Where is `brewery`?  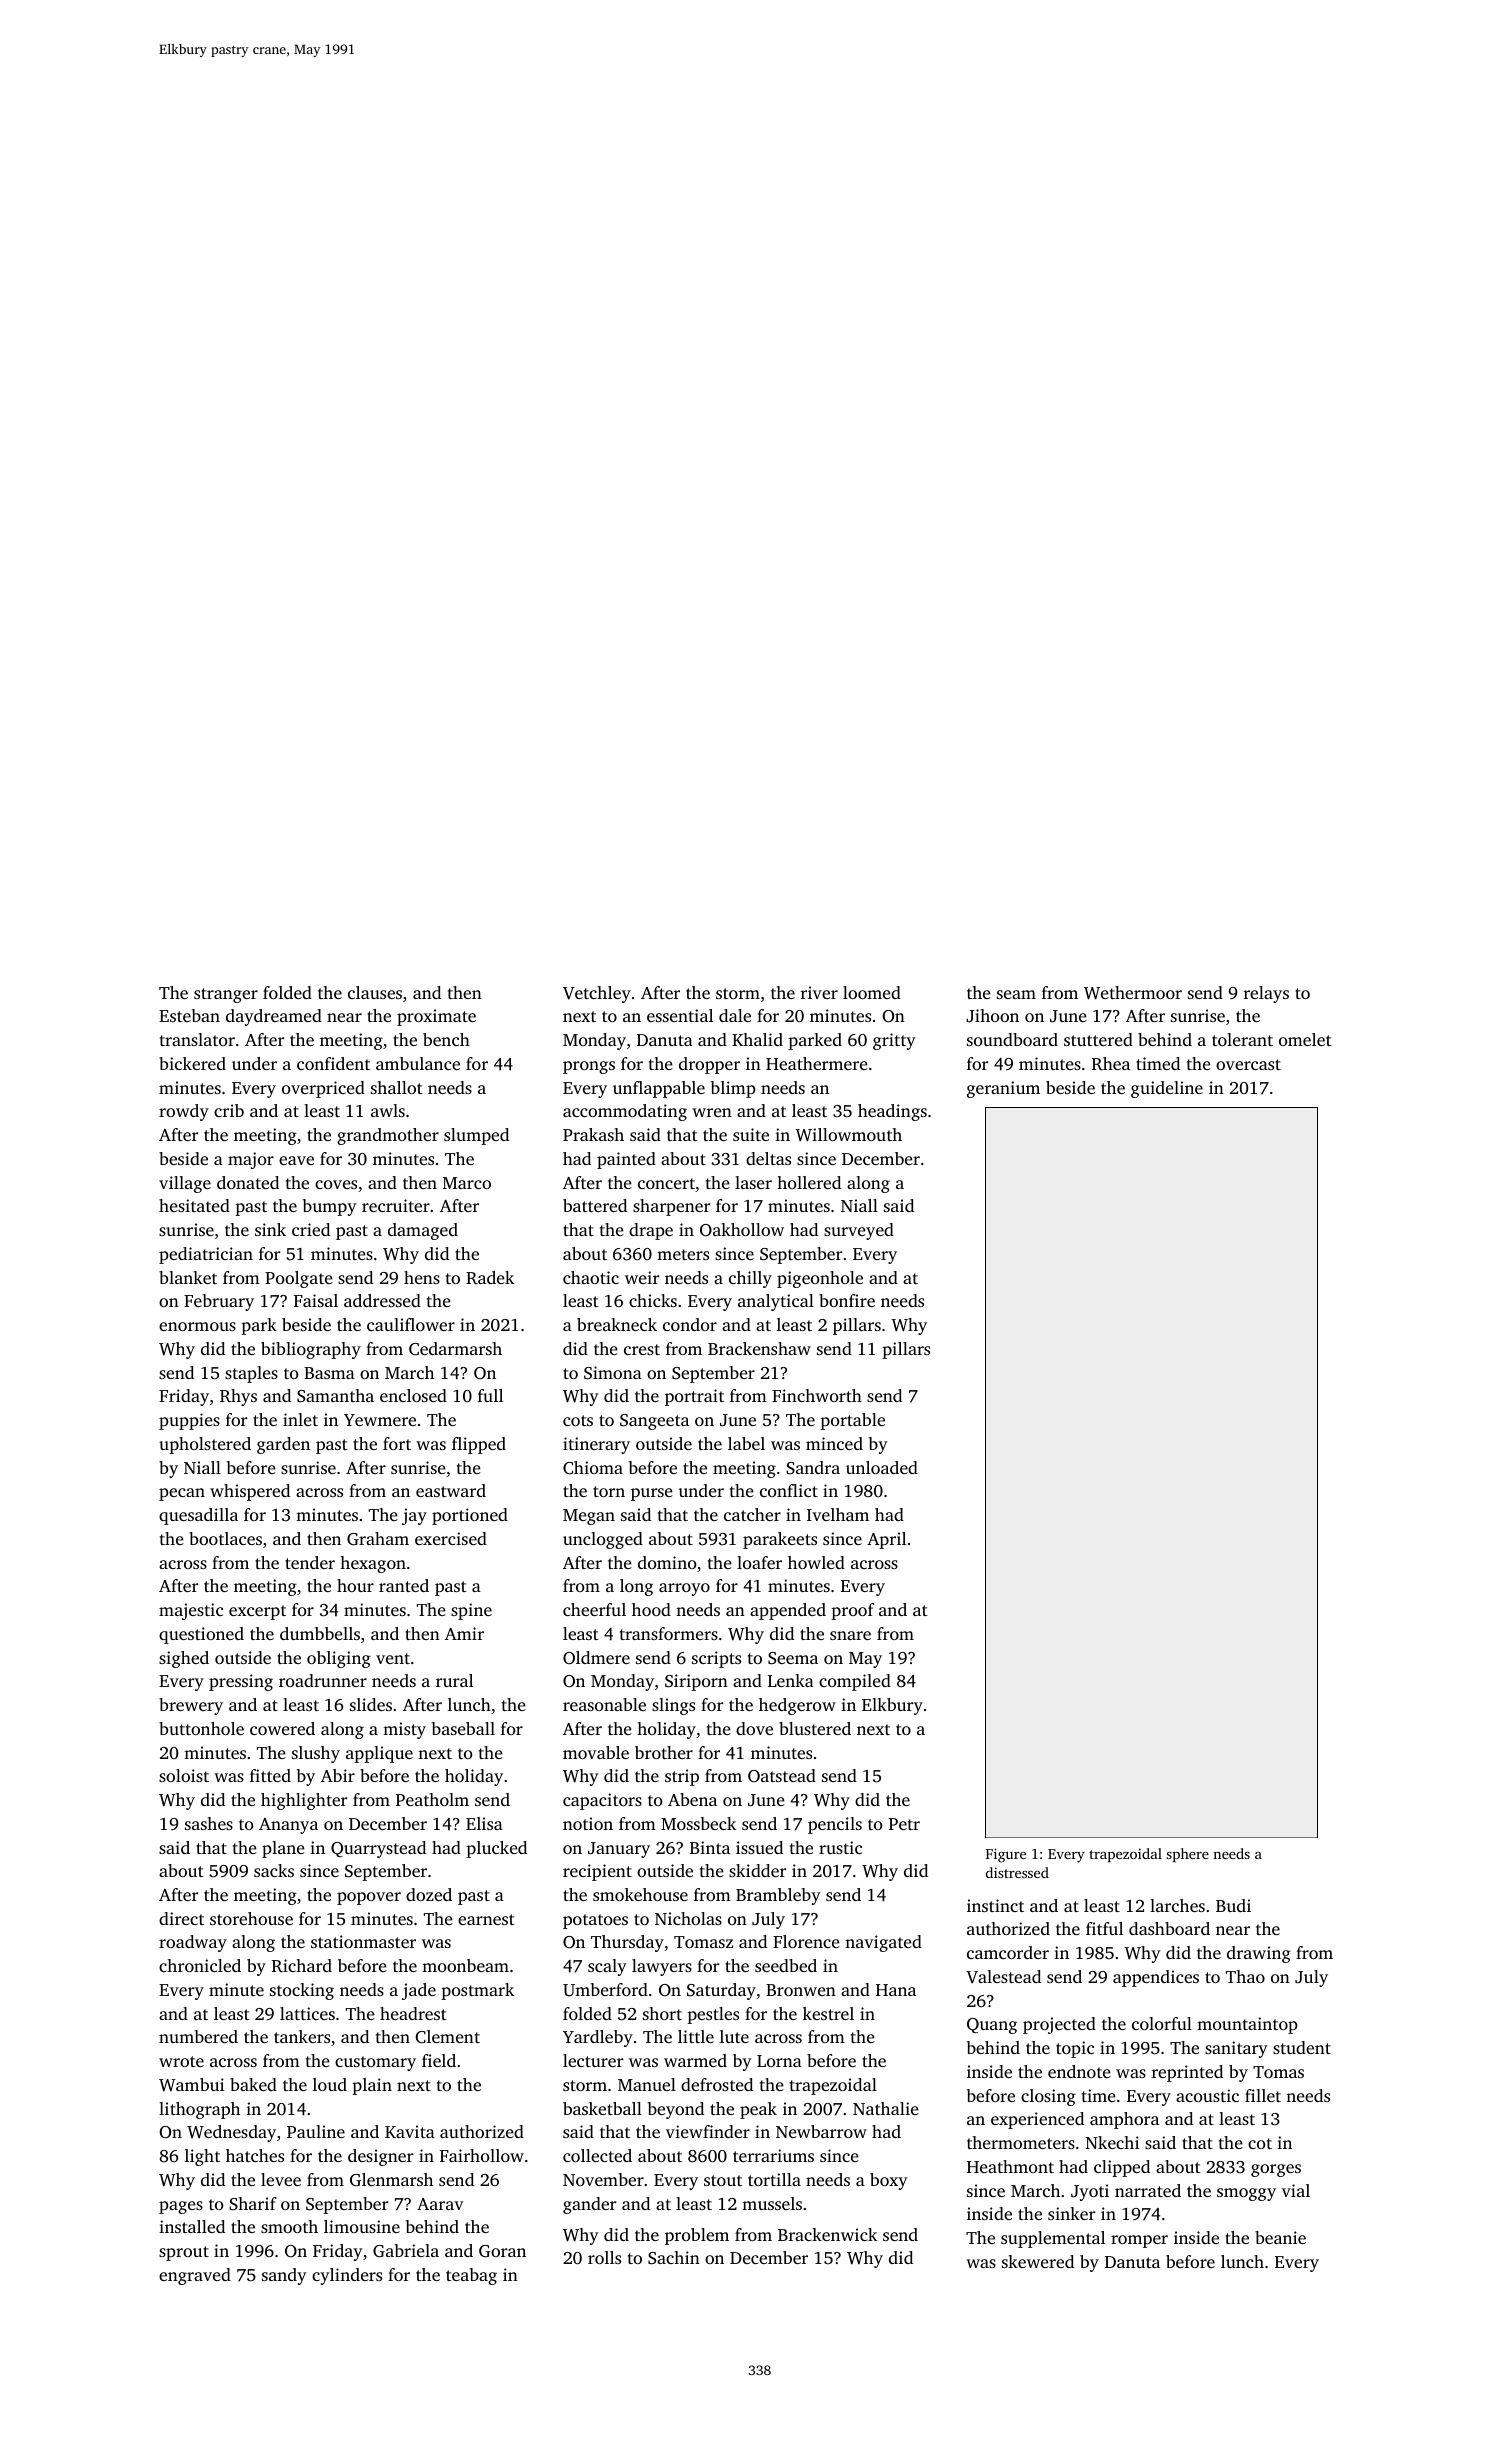
brewery is located at coordinates (191, 1706).
